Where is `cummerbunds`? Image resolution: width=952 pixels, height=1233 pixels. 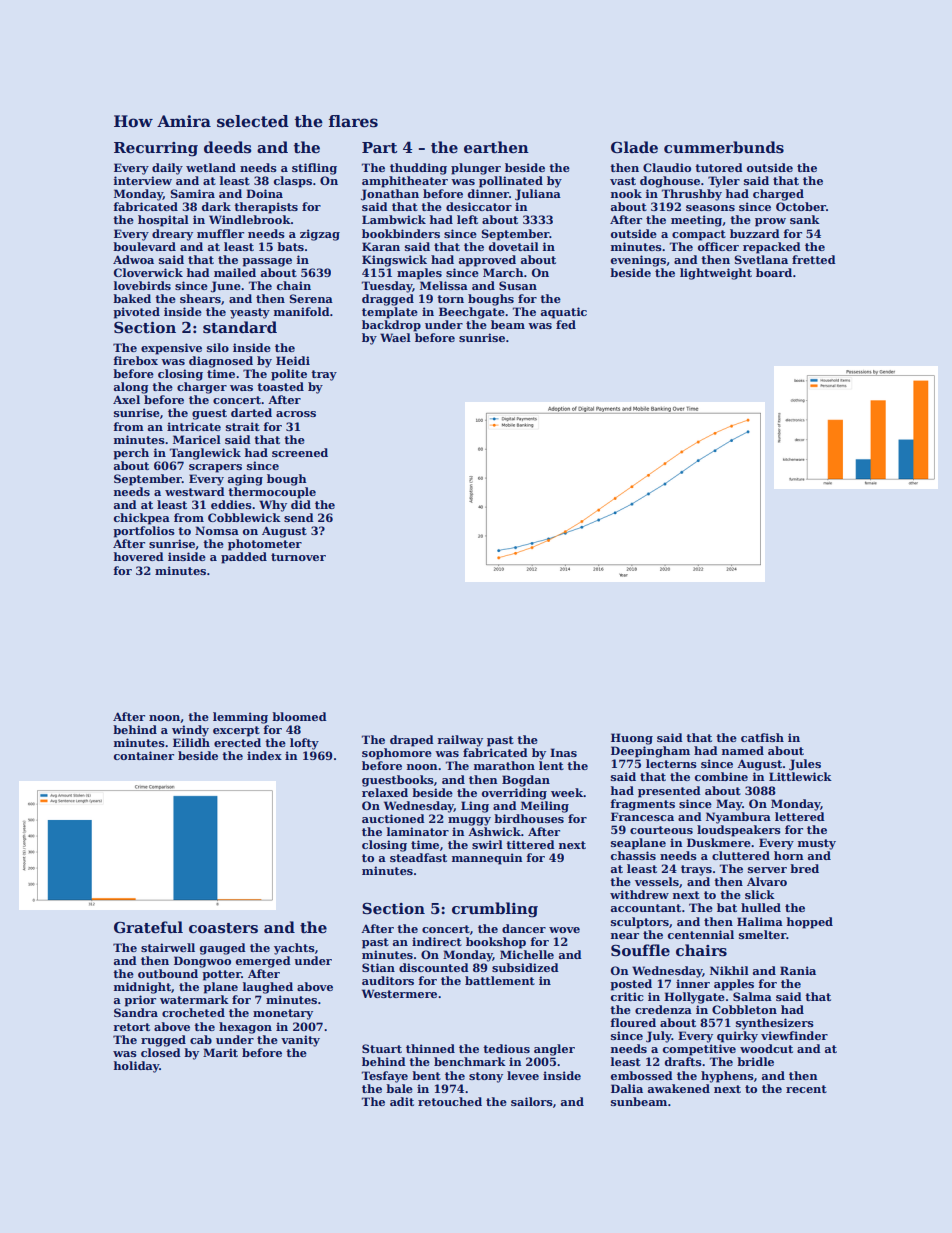
cummerbunds is located at coordinates (724, 147).
